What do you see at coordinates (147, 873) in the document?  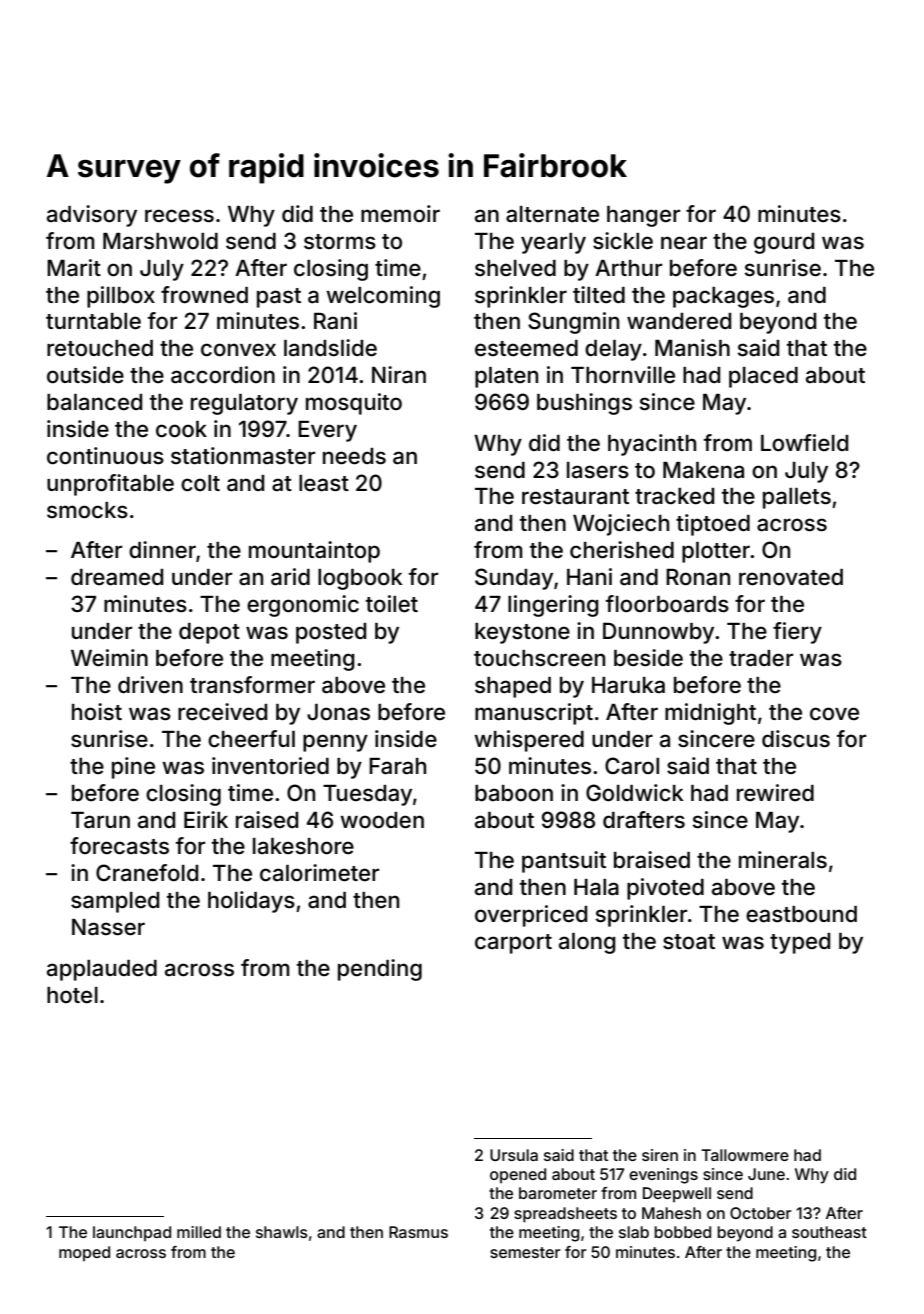 I see `Cranefold` at bounding box center [147, 873].
